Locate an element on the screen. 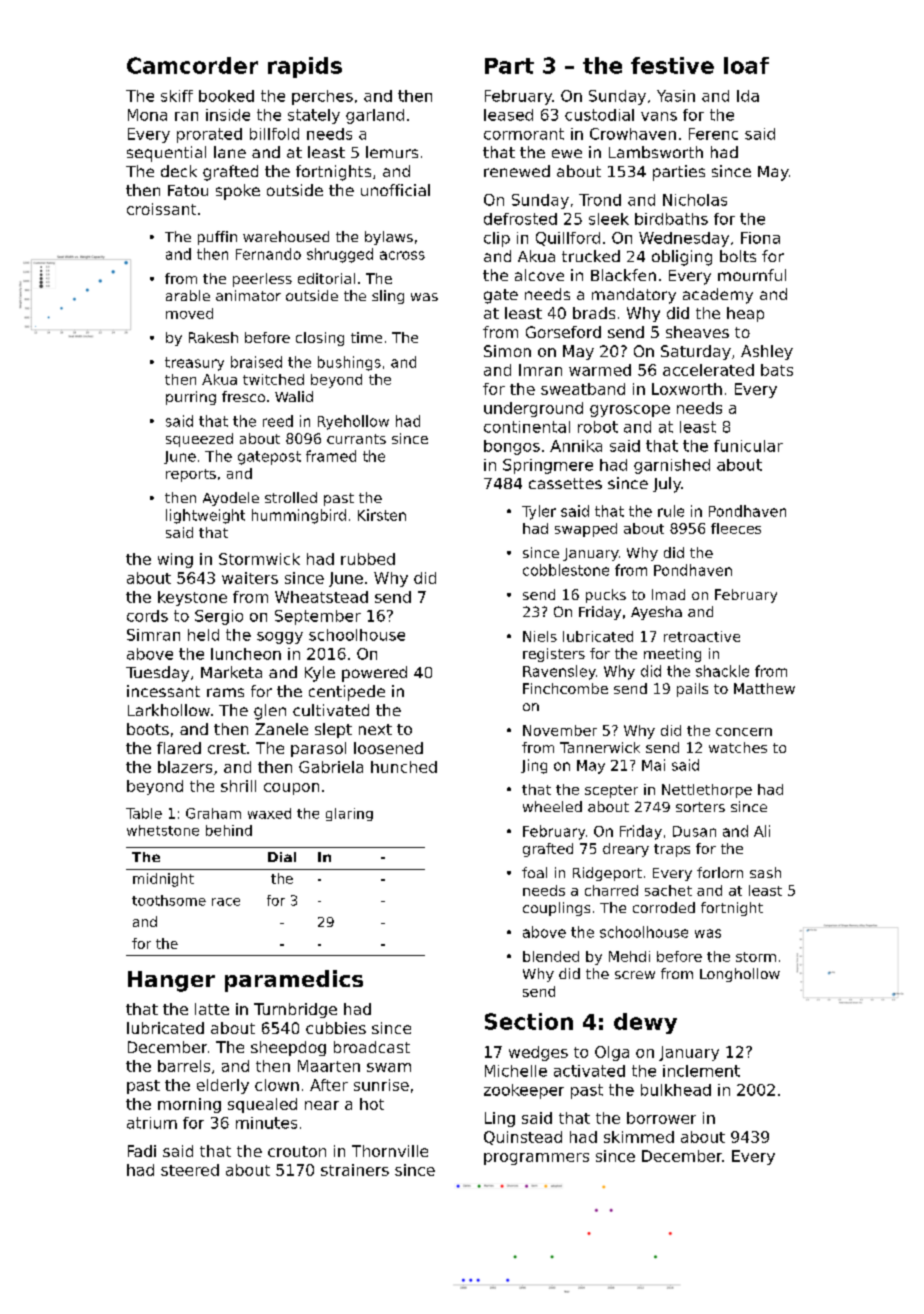  Camcorder is located at coordinates (192, 65).
